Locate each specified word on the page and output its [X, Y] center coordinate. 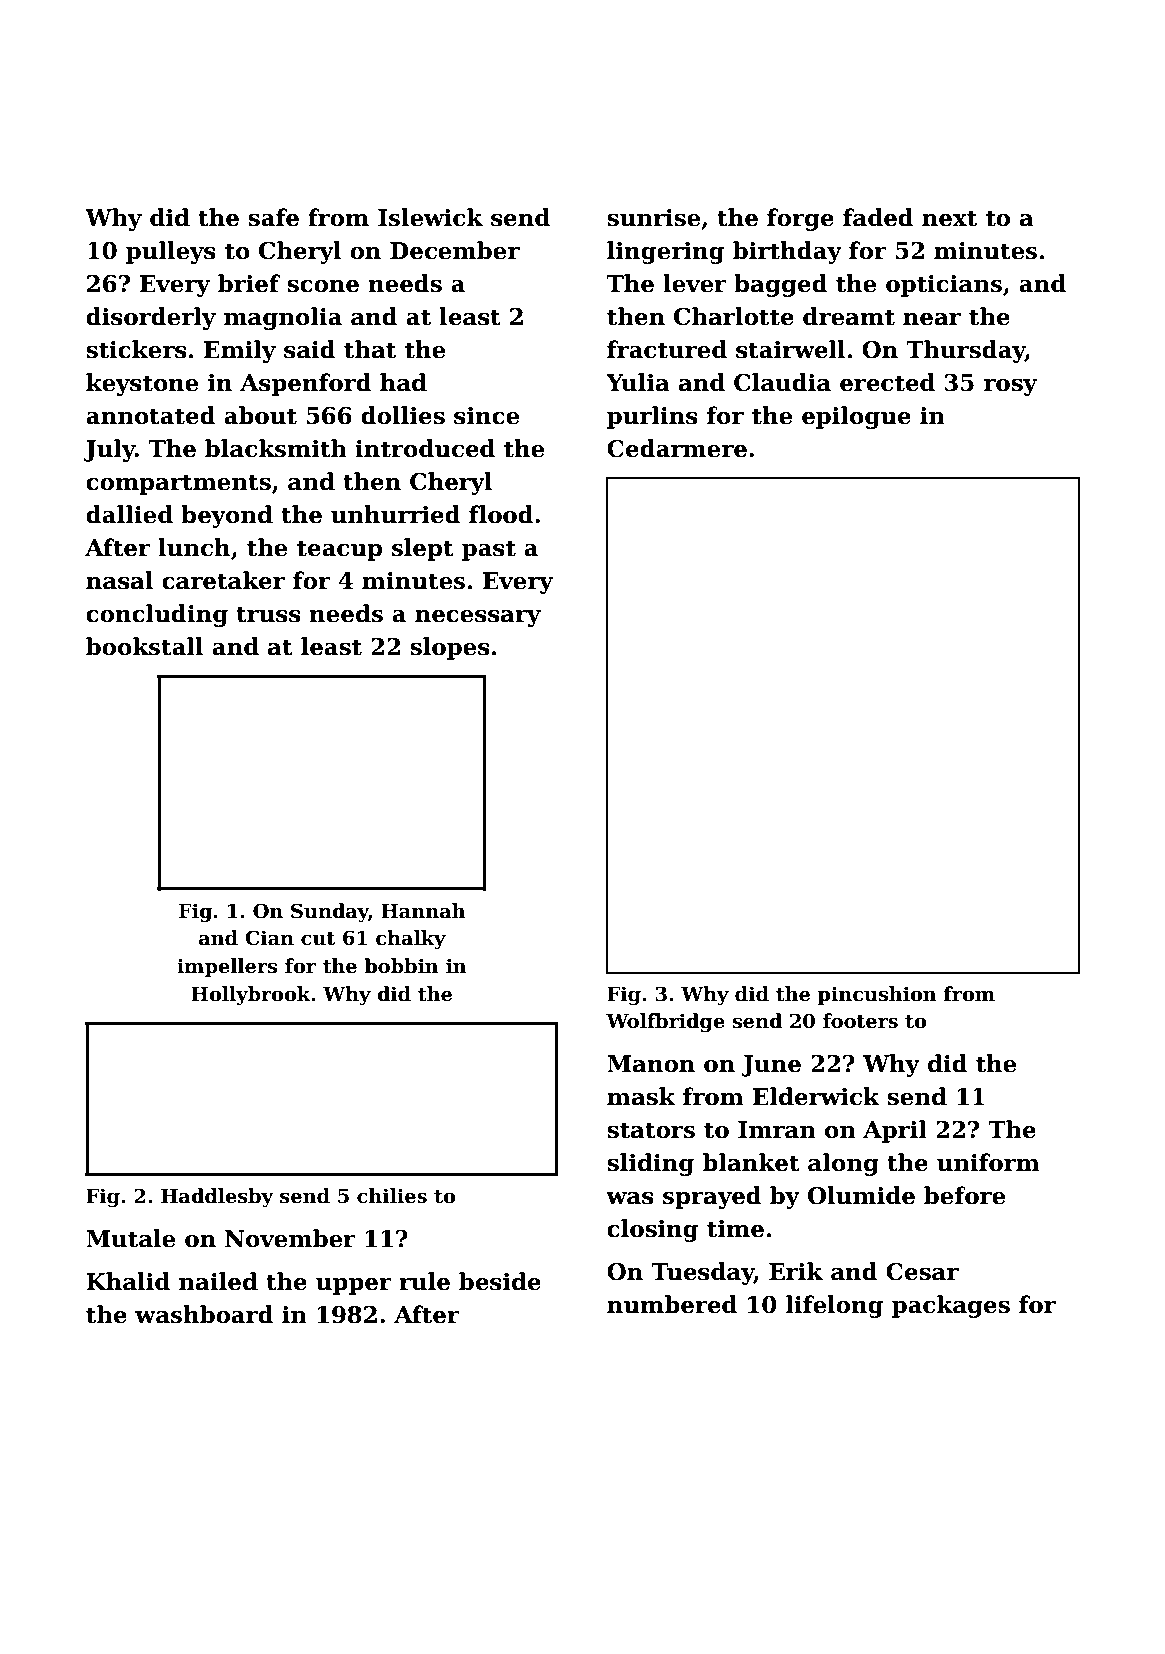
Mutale [130, 1238]
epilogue [856, 417]
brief [249, 283]
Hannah [423, 911]
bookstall [144, 646]
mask [641, 1096]
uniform [988, 1162]
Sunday [330, 912]
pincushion [877, 995]
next [949, 218]
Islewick [430, 217]
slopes [450, 648]
